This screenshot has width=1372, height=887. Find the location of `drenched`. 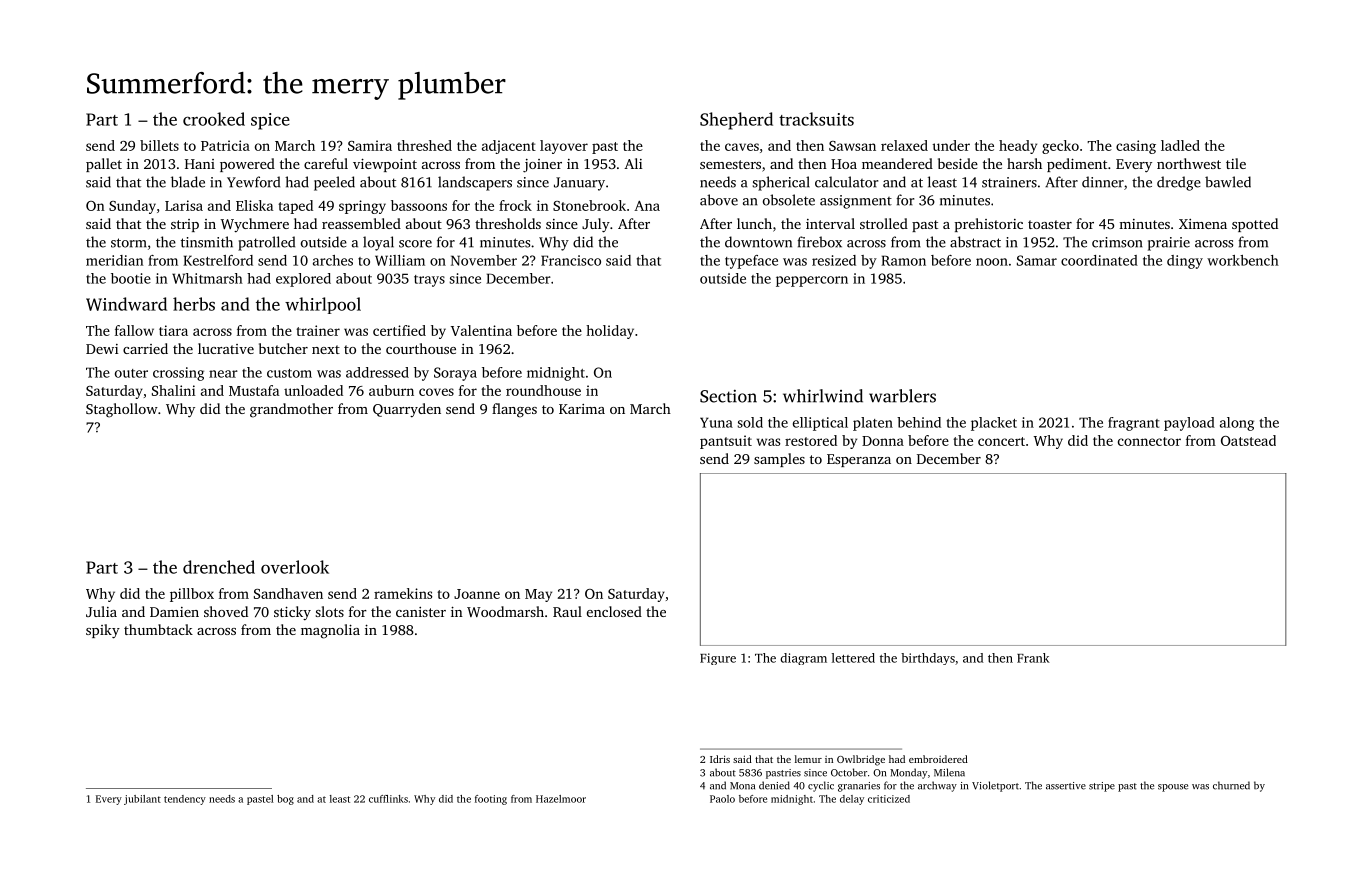

drenched is located at coordinates (219, 567).
